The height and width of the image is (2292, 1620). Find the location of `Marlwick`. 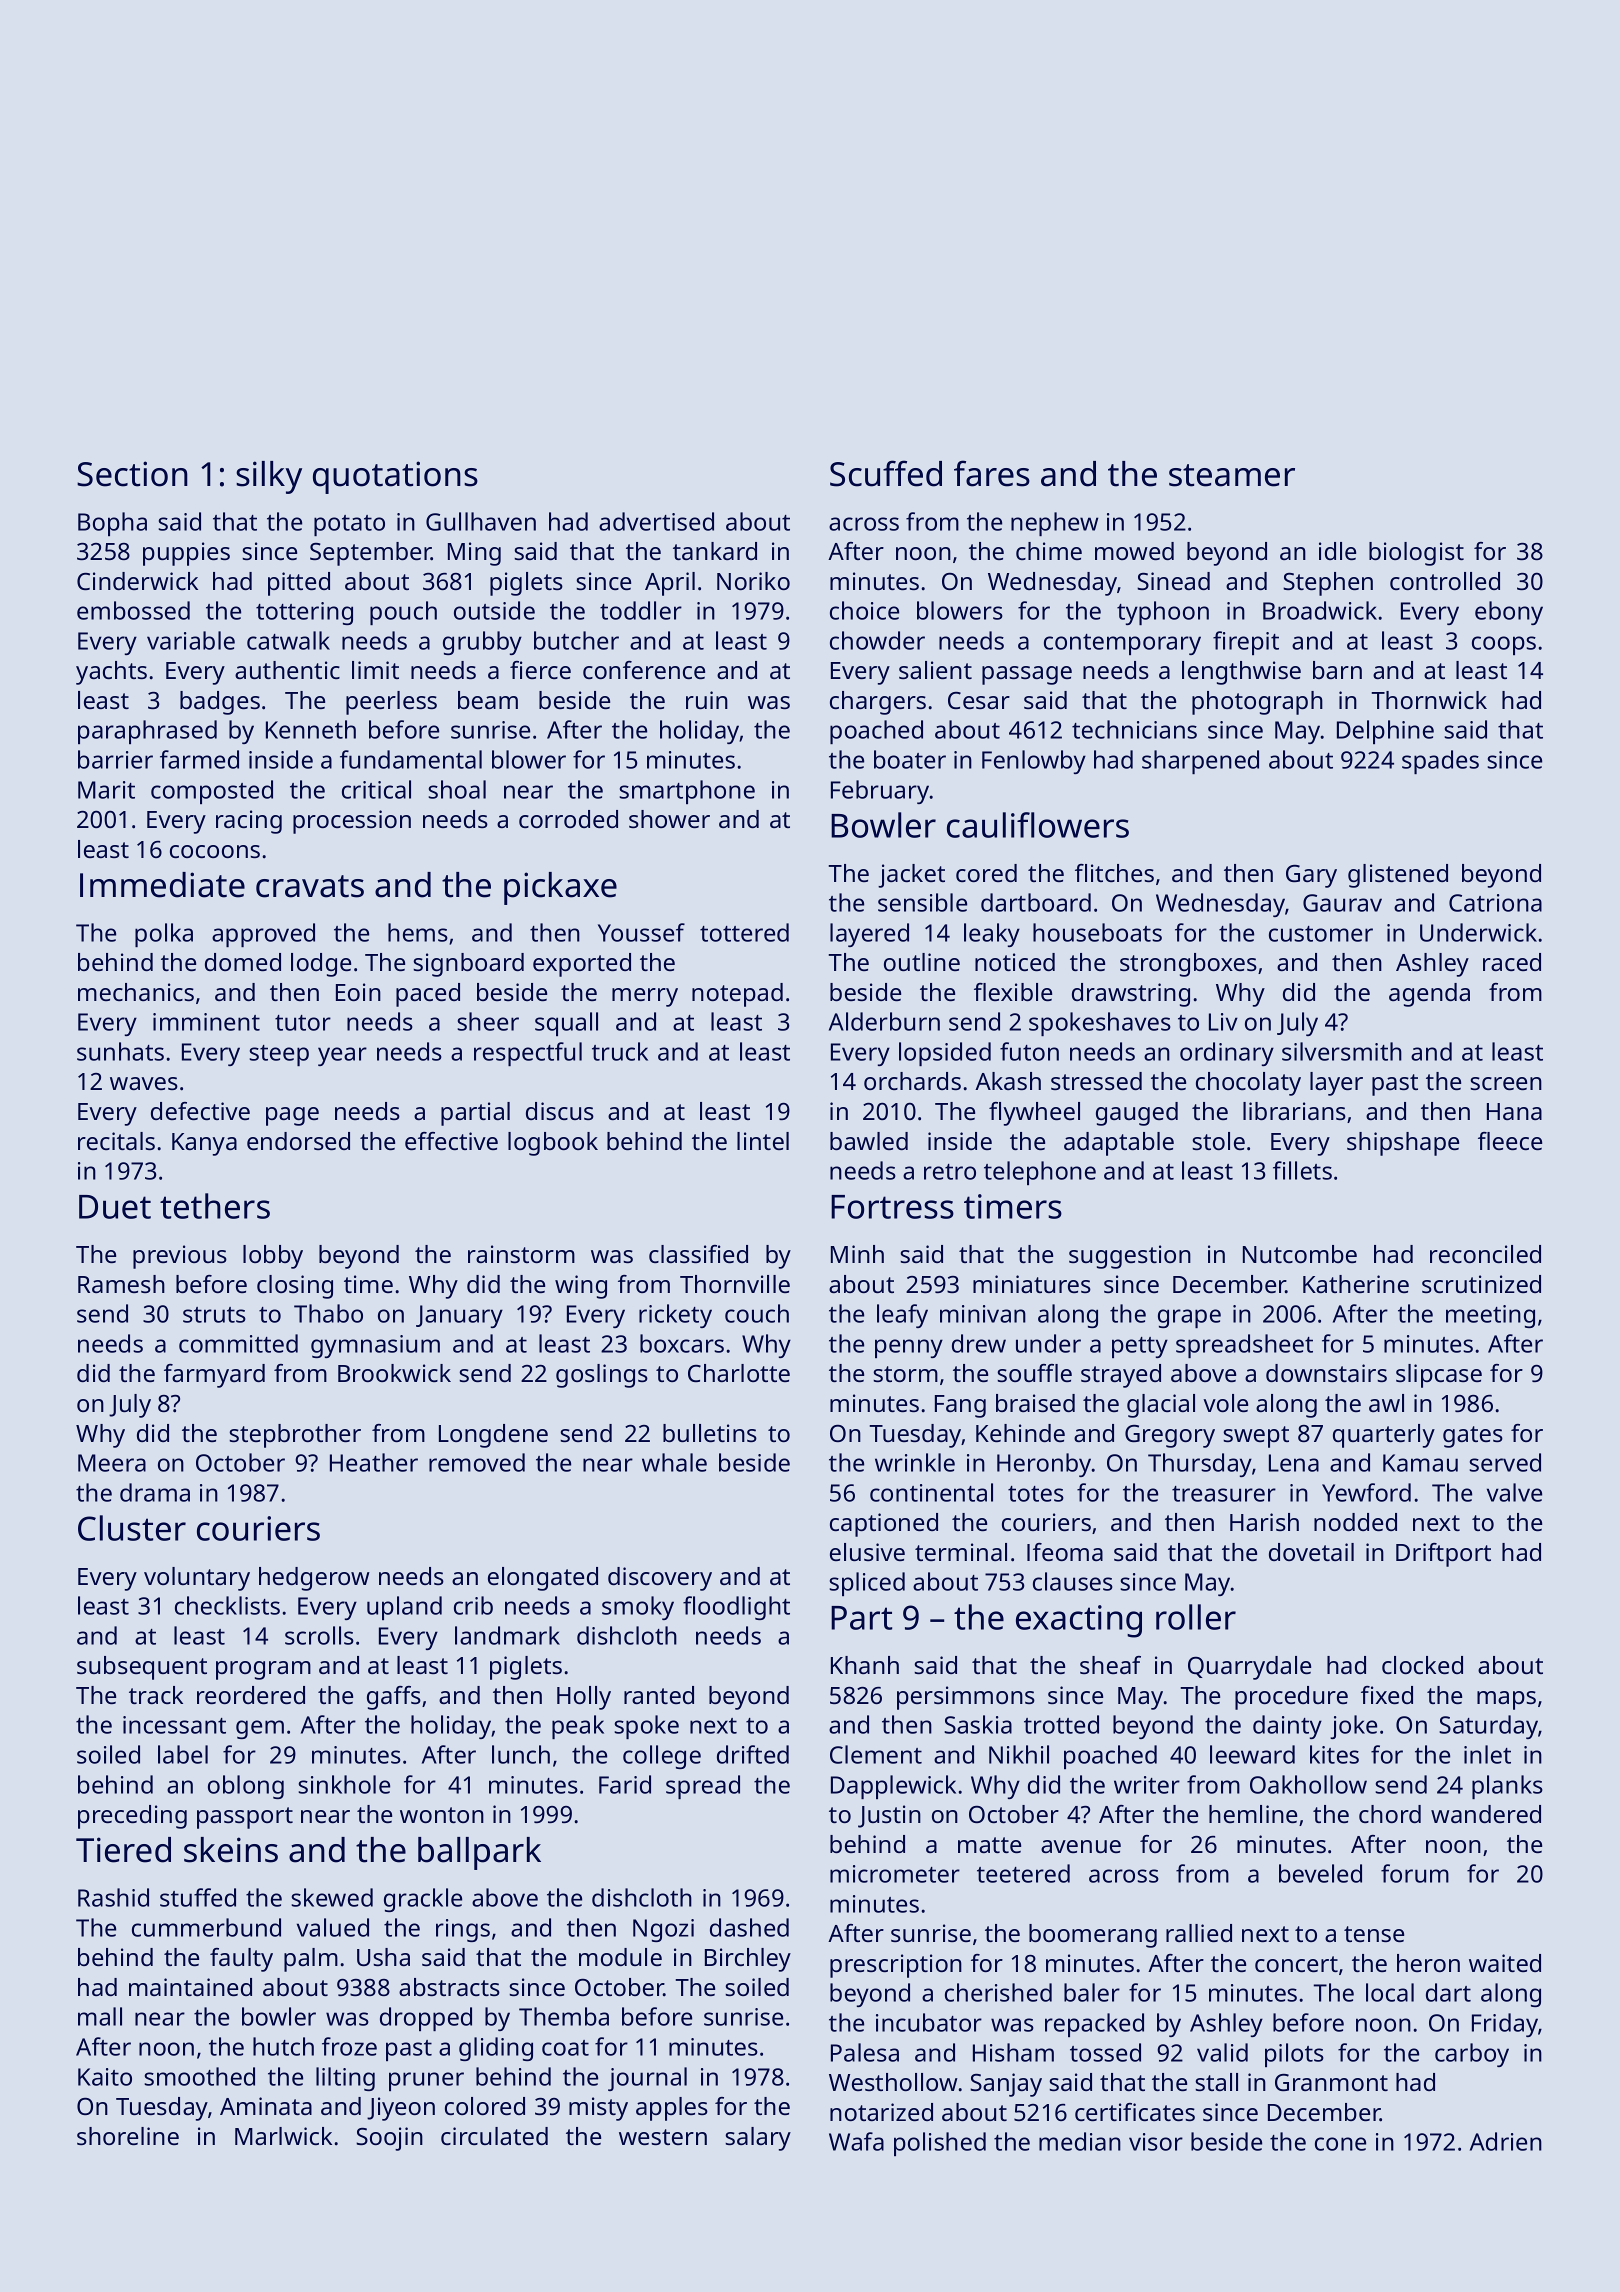

Marlwick is located at coordinates (283, 2136).
